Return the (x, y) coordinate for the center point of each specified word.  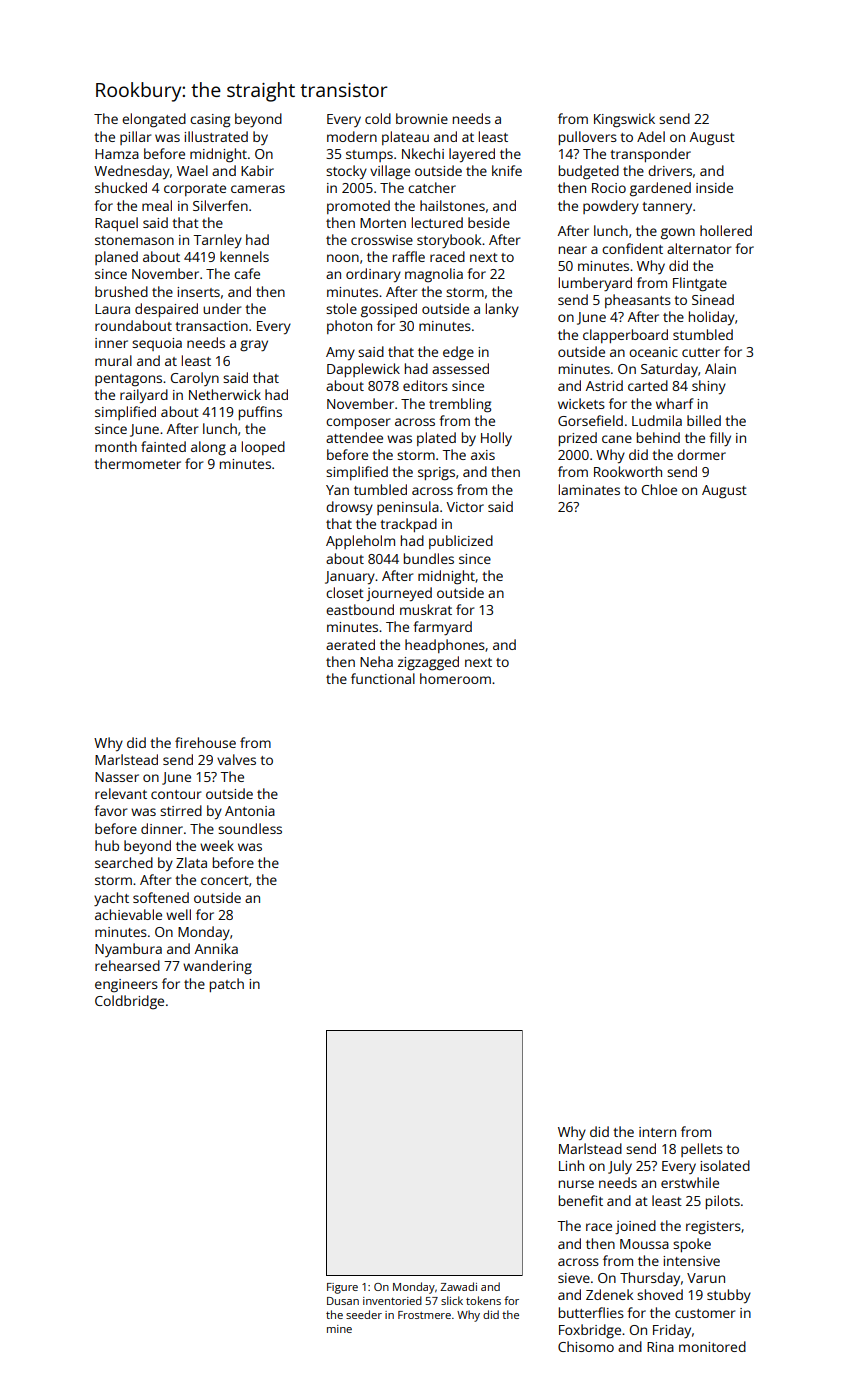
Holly (496, 439)
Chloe (659, 489)
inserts (198, 292)
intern (657, 1132)
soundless (250, 828)
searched (124, 862)
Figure (342, 1288)
